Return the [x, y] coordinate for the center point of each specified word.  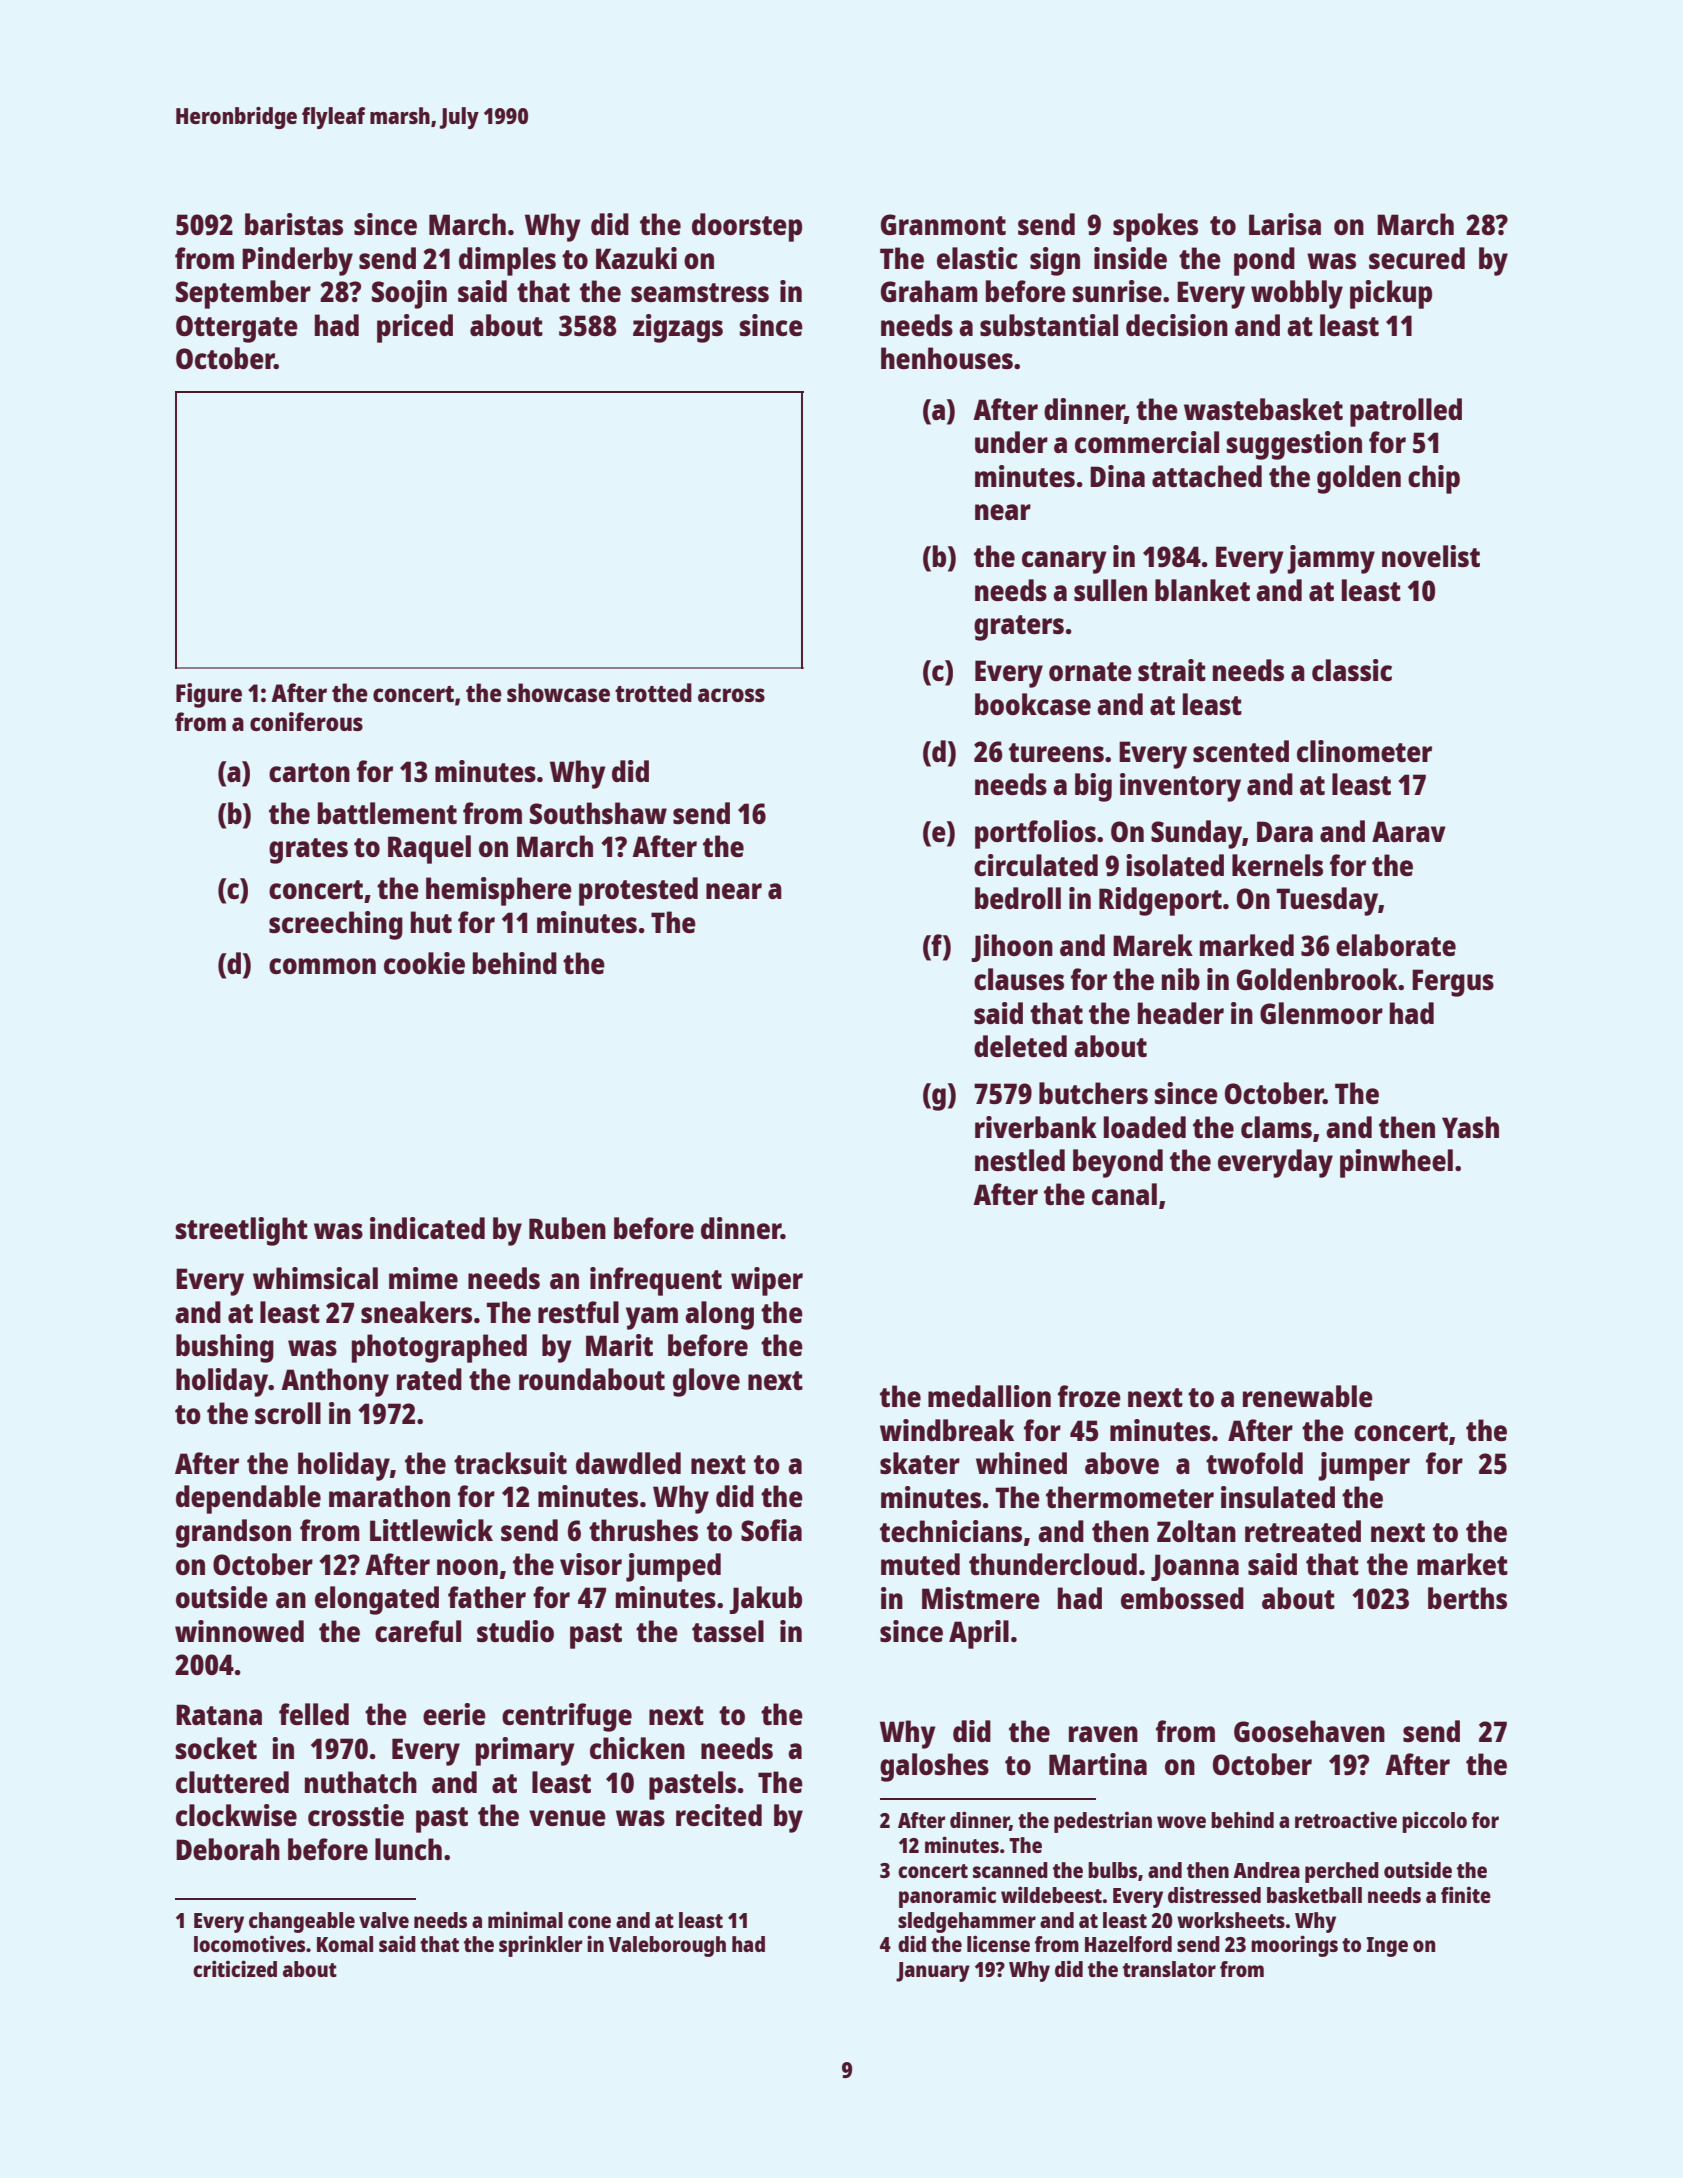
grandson [233, 1533]
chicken [637, 1748]
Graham [929, 291]
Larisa [1285, 224]
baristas [294, 224]
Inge [1387, 1947]
